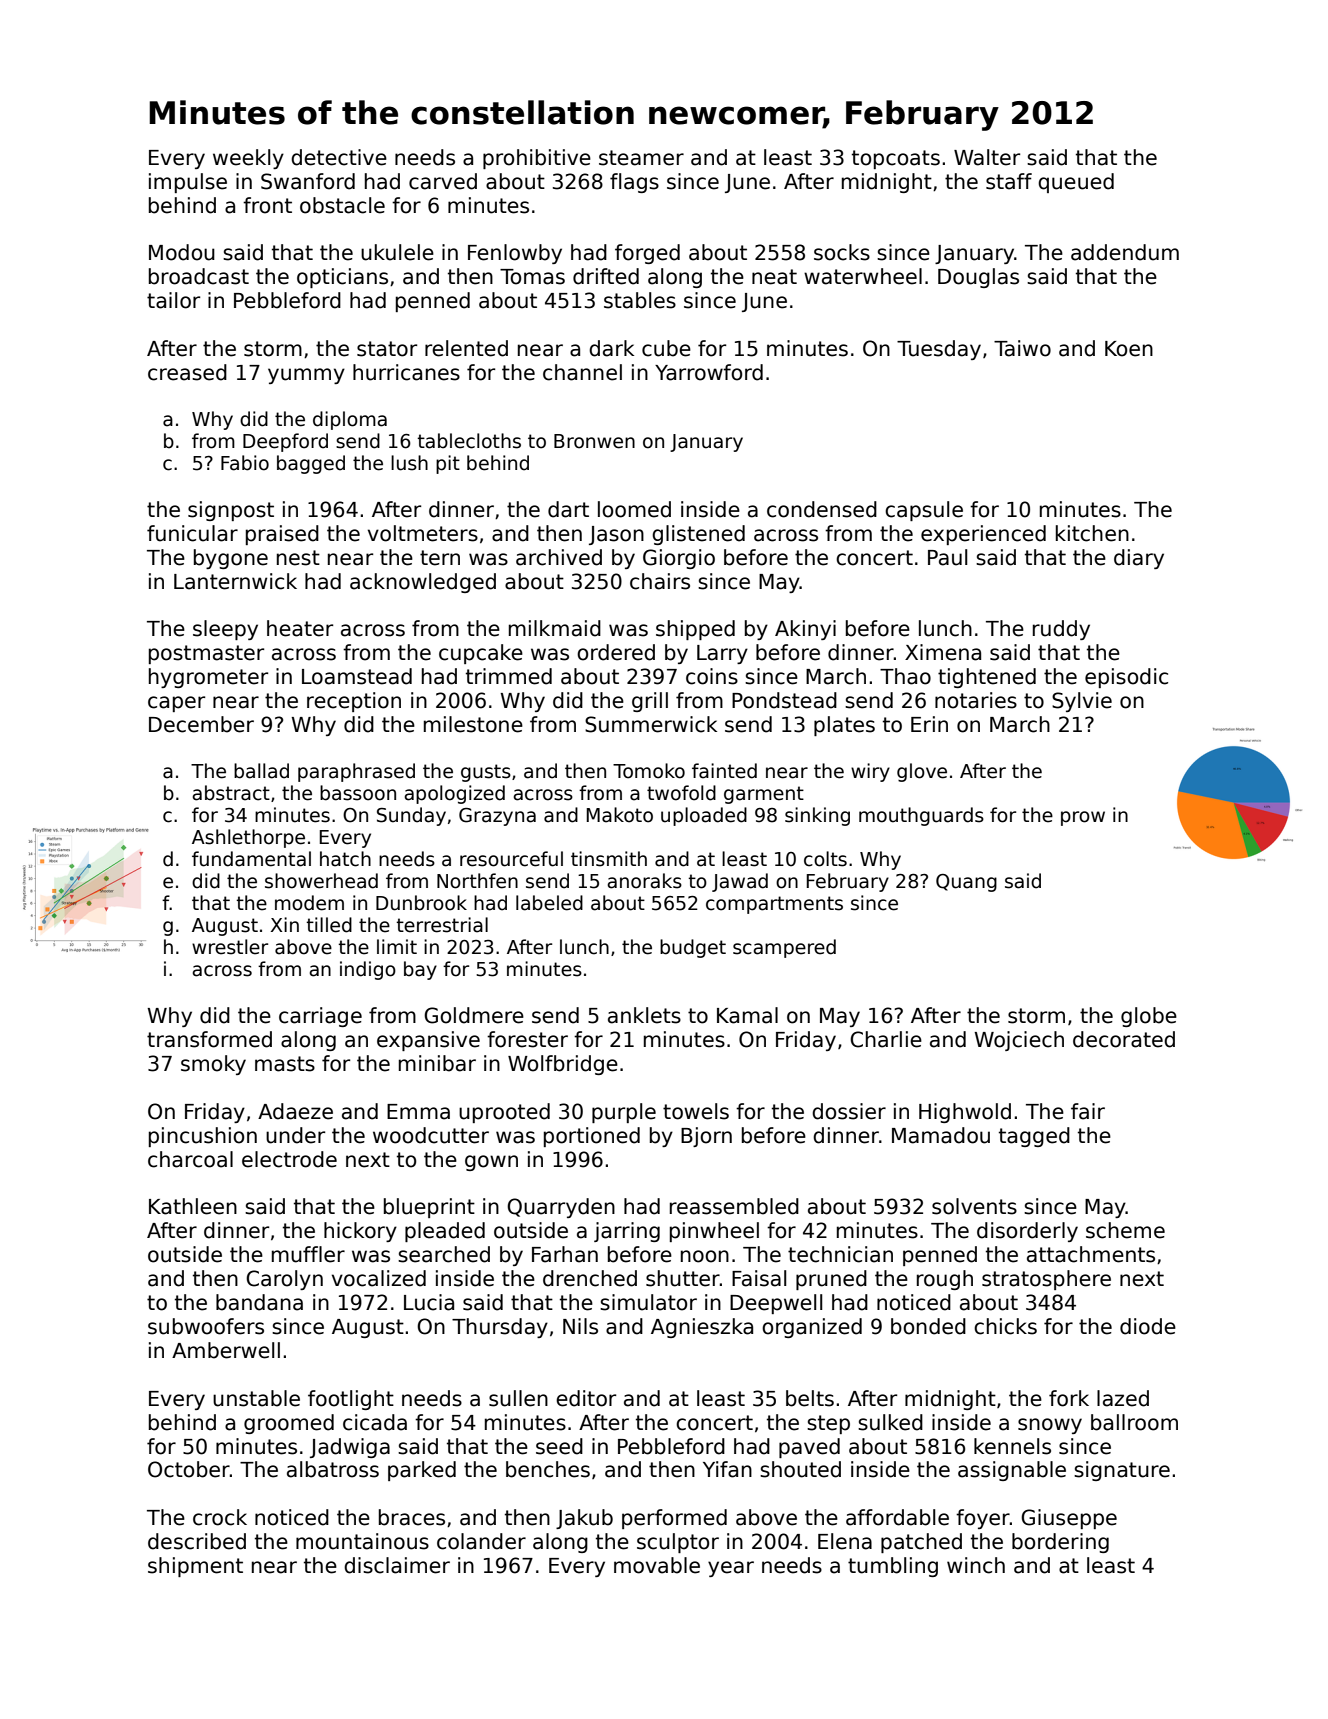 The image size is (1328, 1719). I want to click on detective, so click(339, 157).
